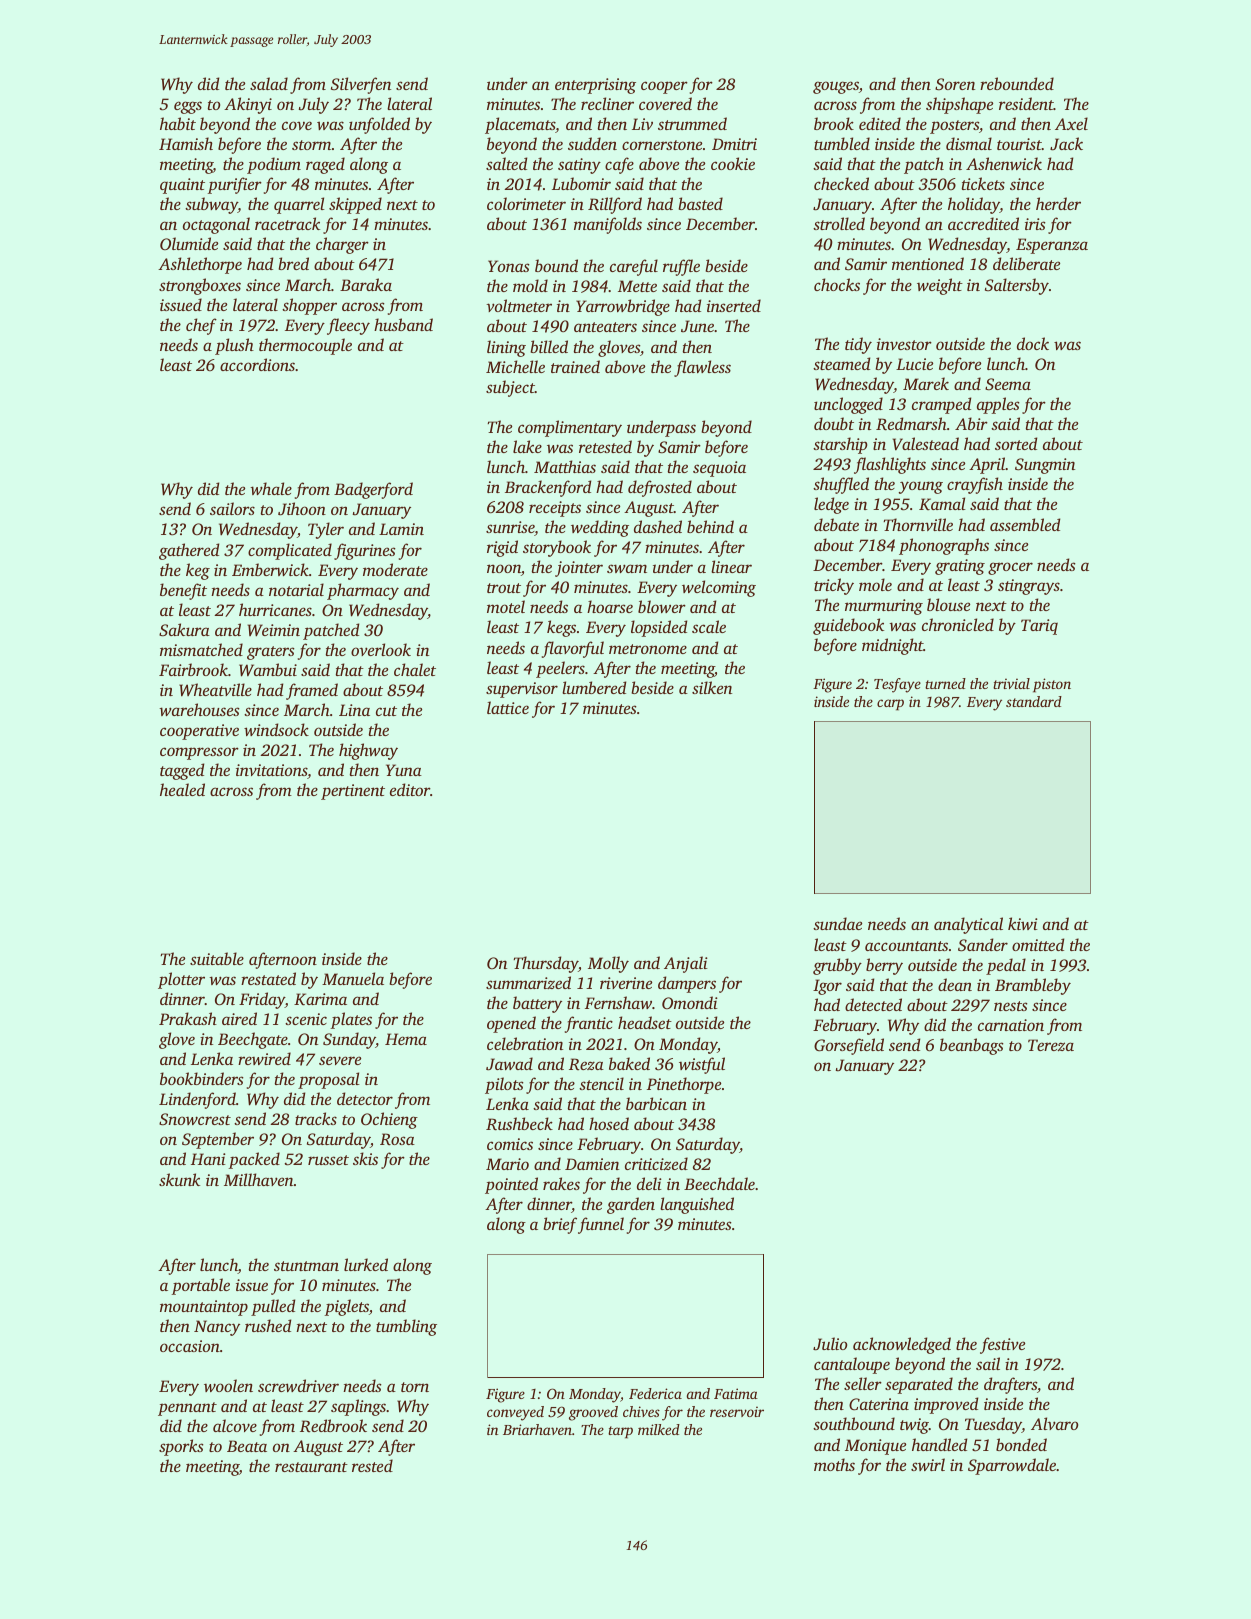  I want to click on sundae, so click(837, 923).
